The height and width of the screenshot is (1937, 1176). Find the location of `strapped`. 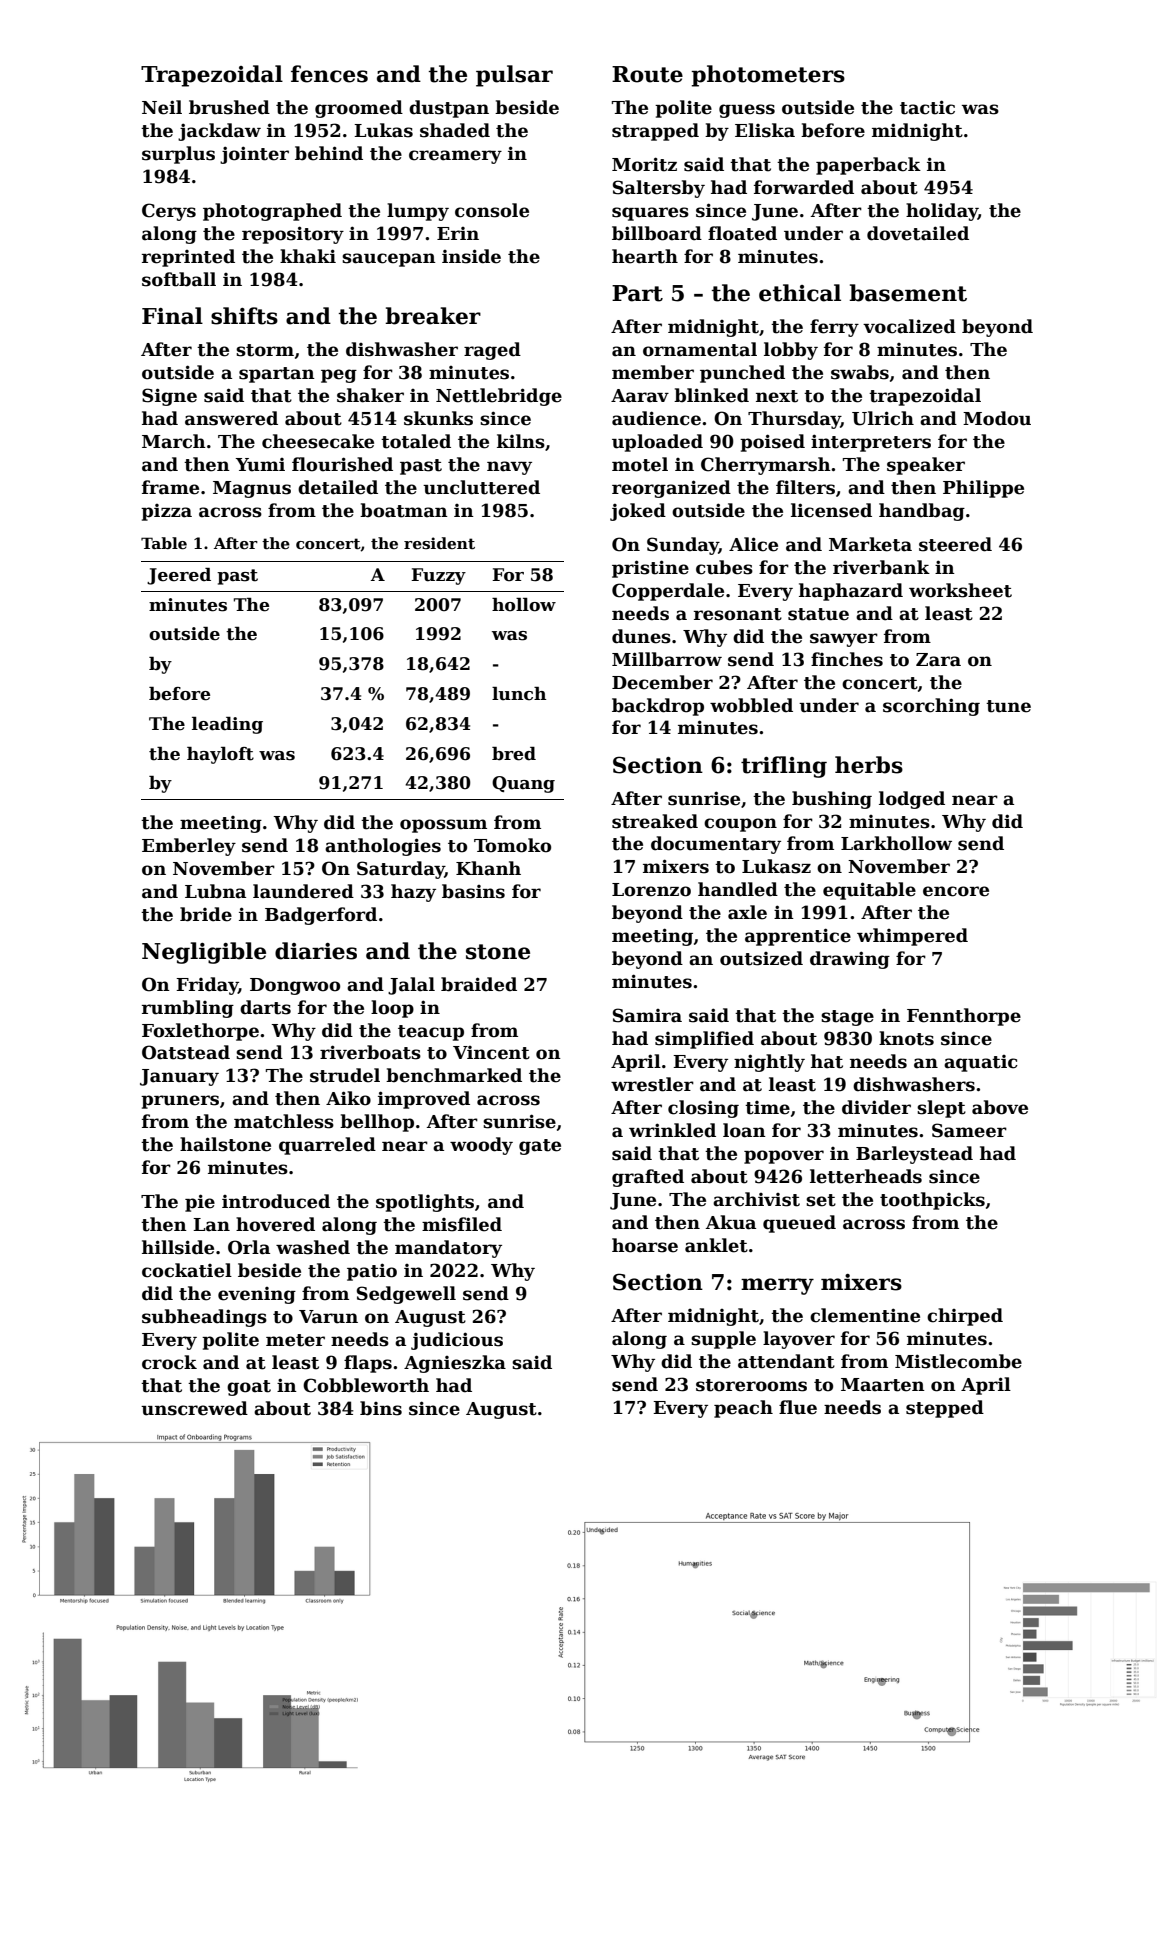

strapped is located at coordinates (655, 132).
